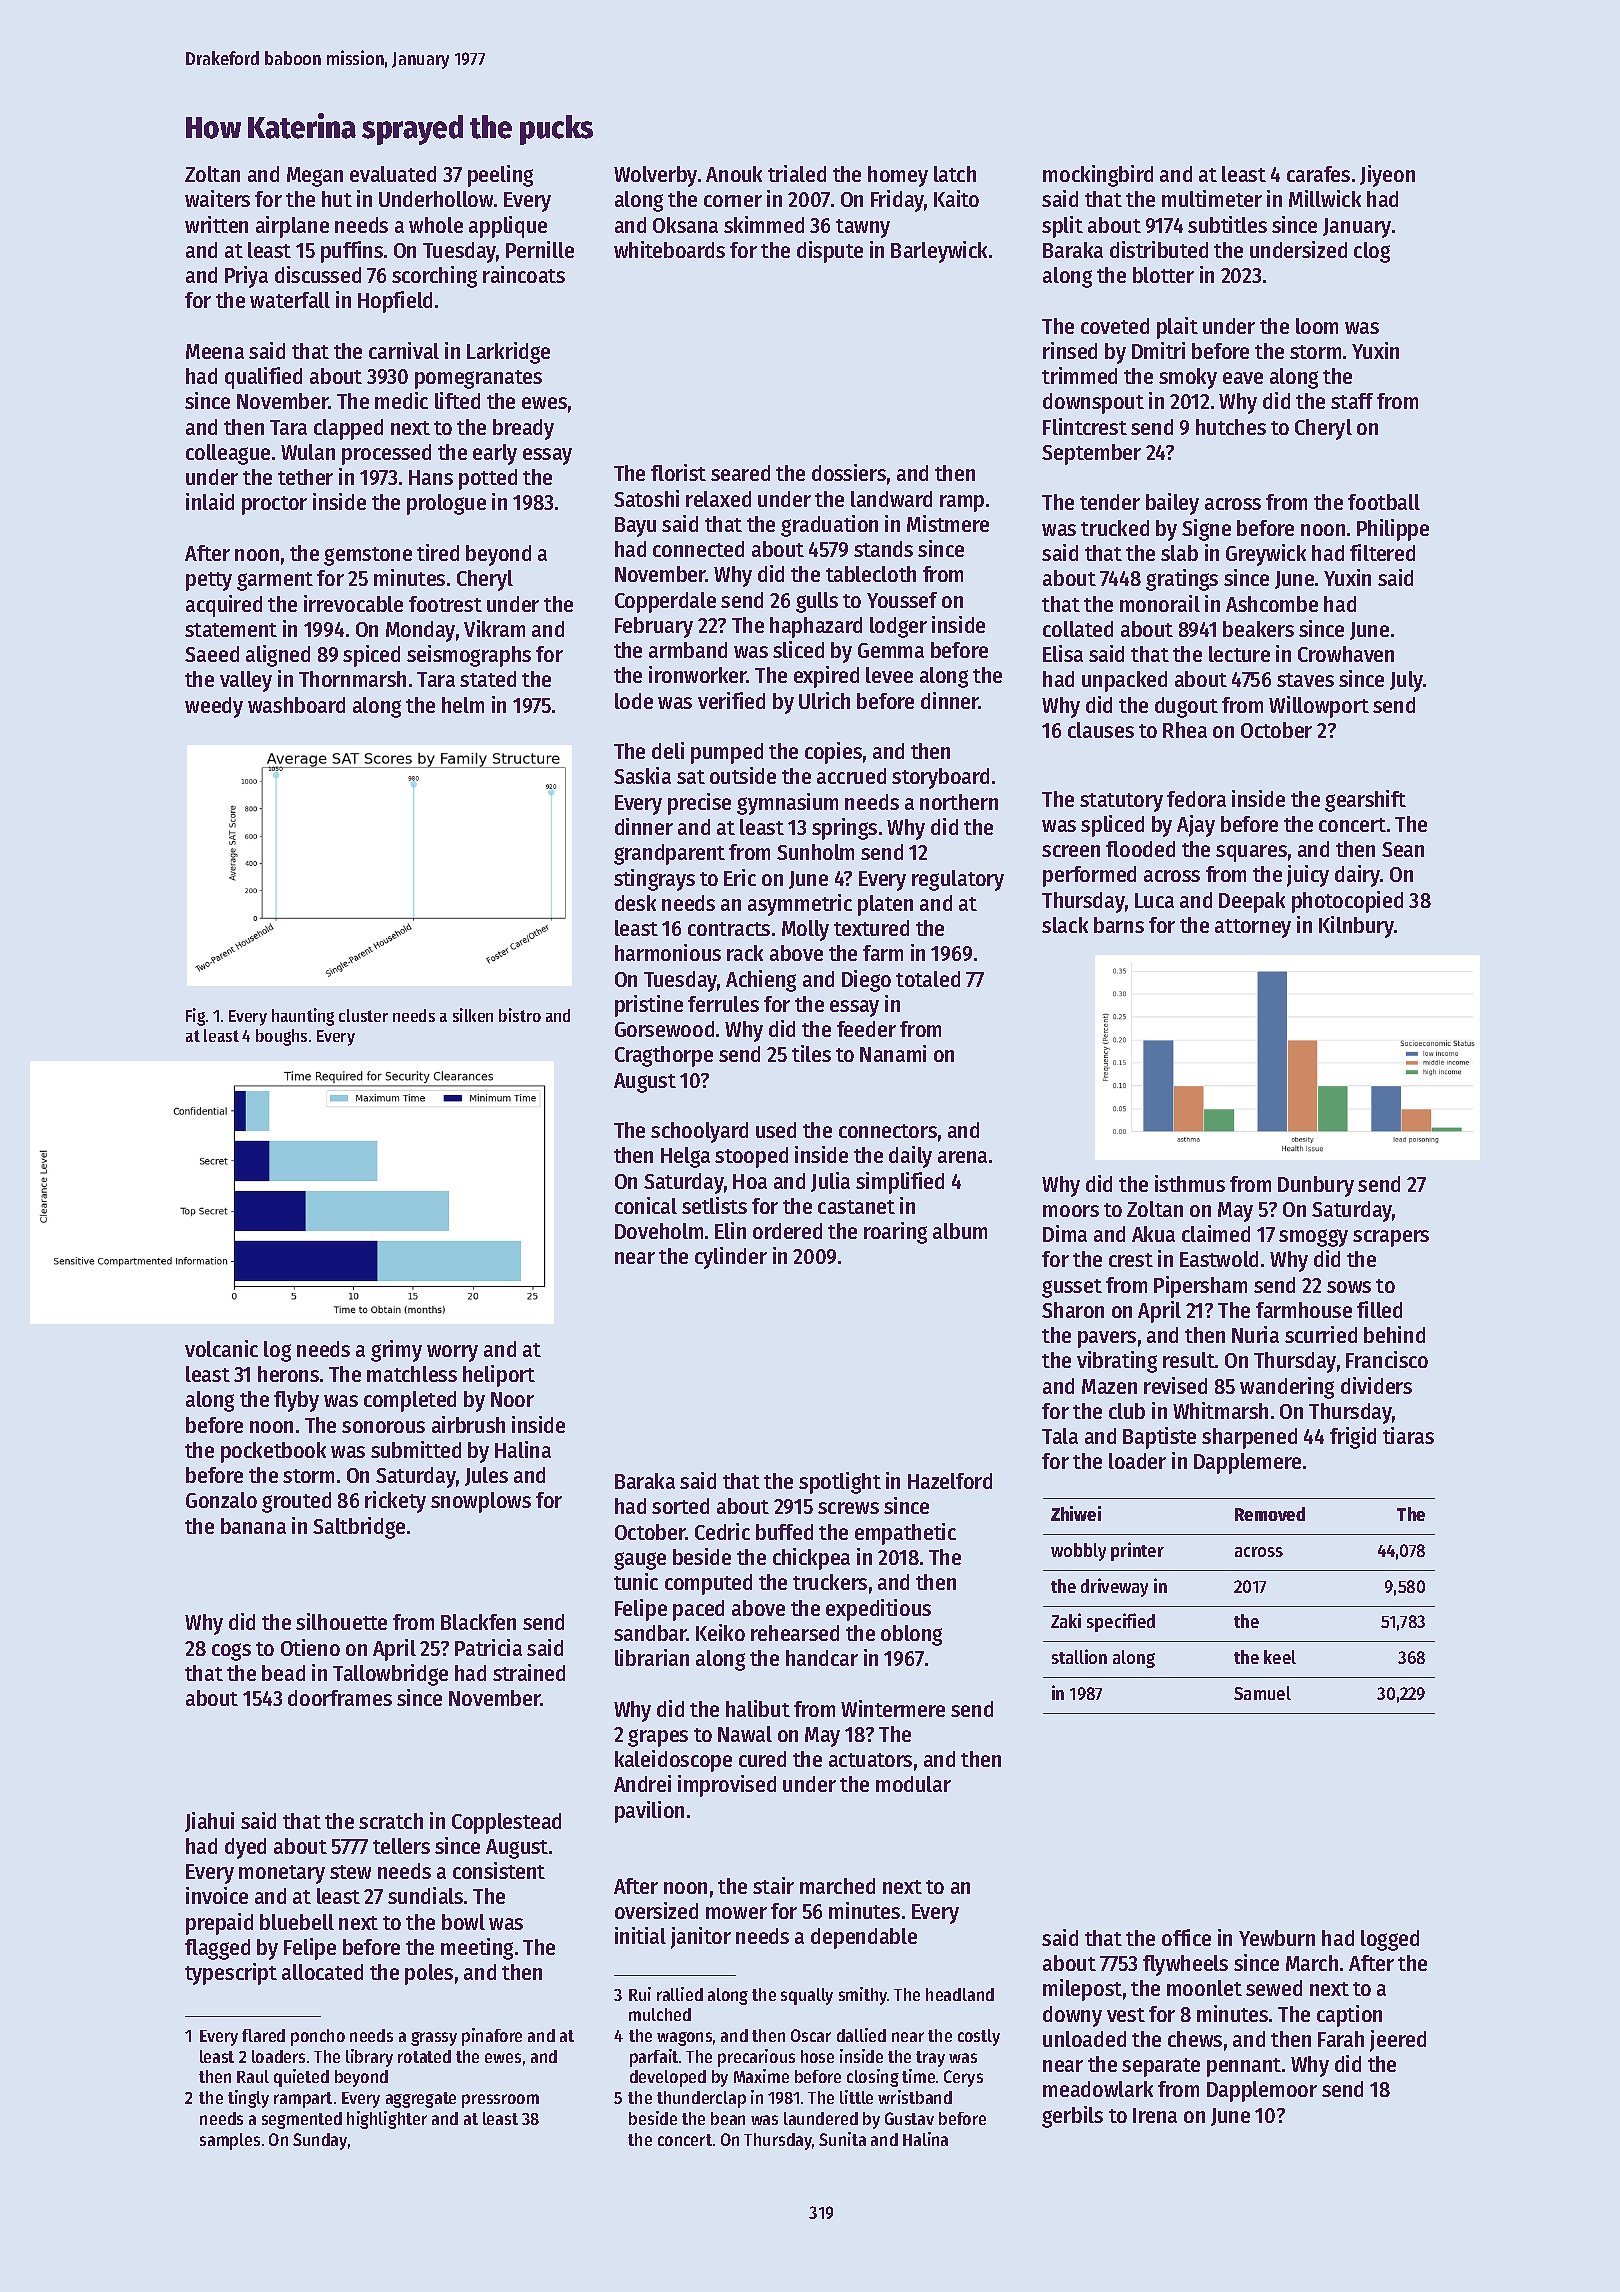 Image resolution: width=1620 pixels, height=2292 pixels. I want to click on Achieng, so click(761, 981).
